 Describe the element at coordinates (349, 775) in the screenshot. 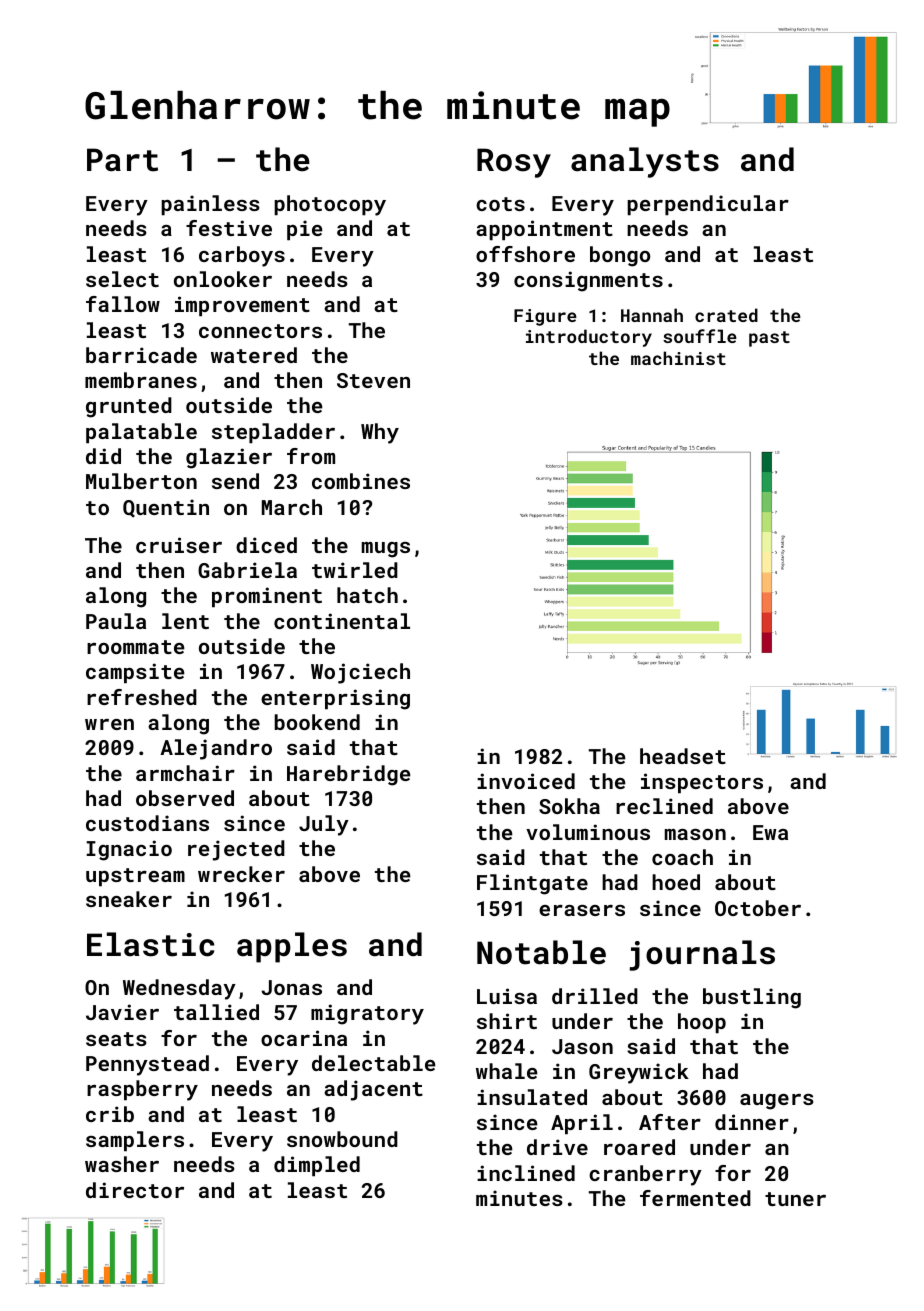

I see `Harebridge` at that location.
